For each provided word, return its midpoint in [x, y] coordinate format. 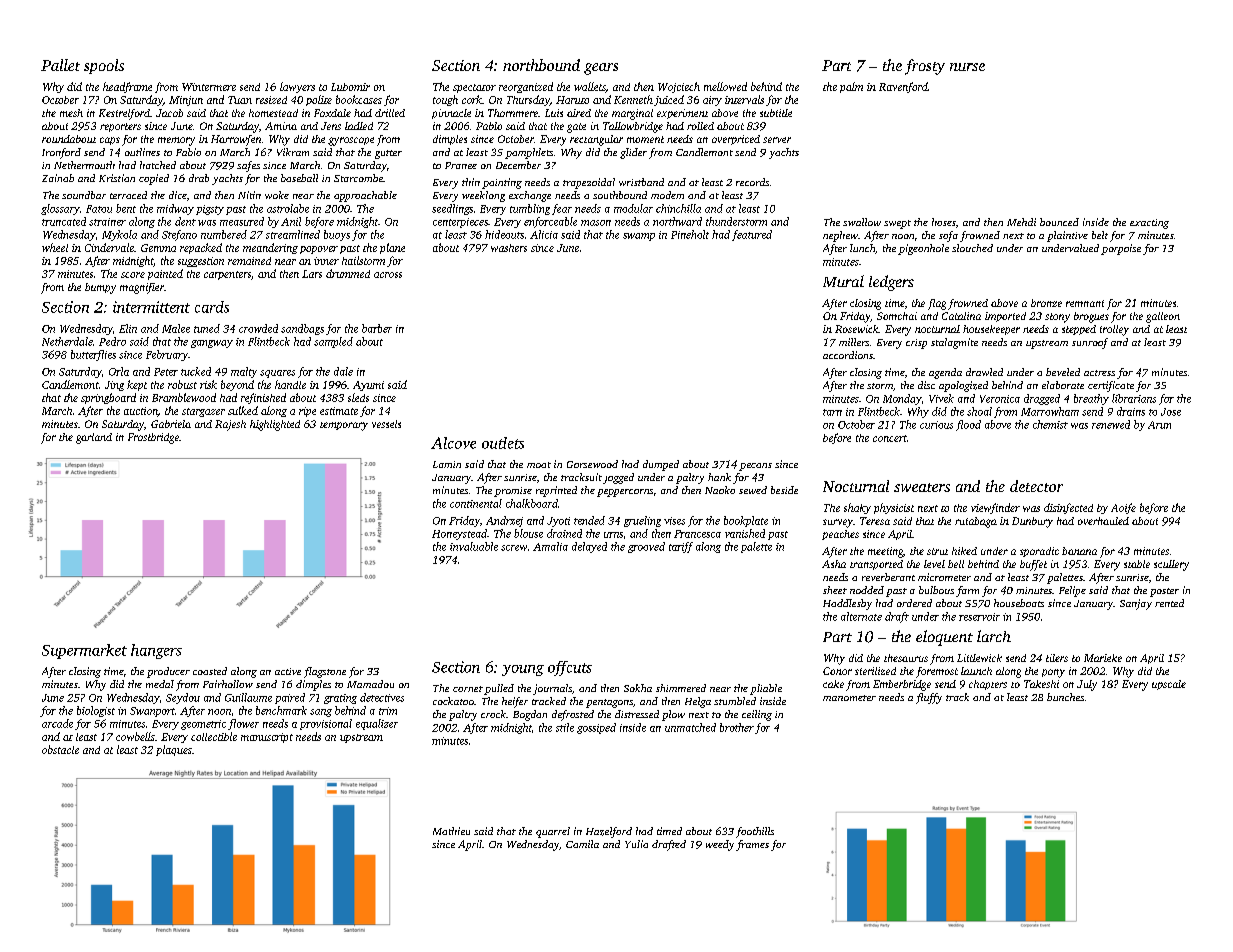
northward [677, 221]
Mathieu [451, 831]
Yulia [636, 844]
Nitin [249, 195]
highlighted [275, 425]
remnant [1085, 303]
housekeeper [991, 330]
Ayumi [368, 386]
